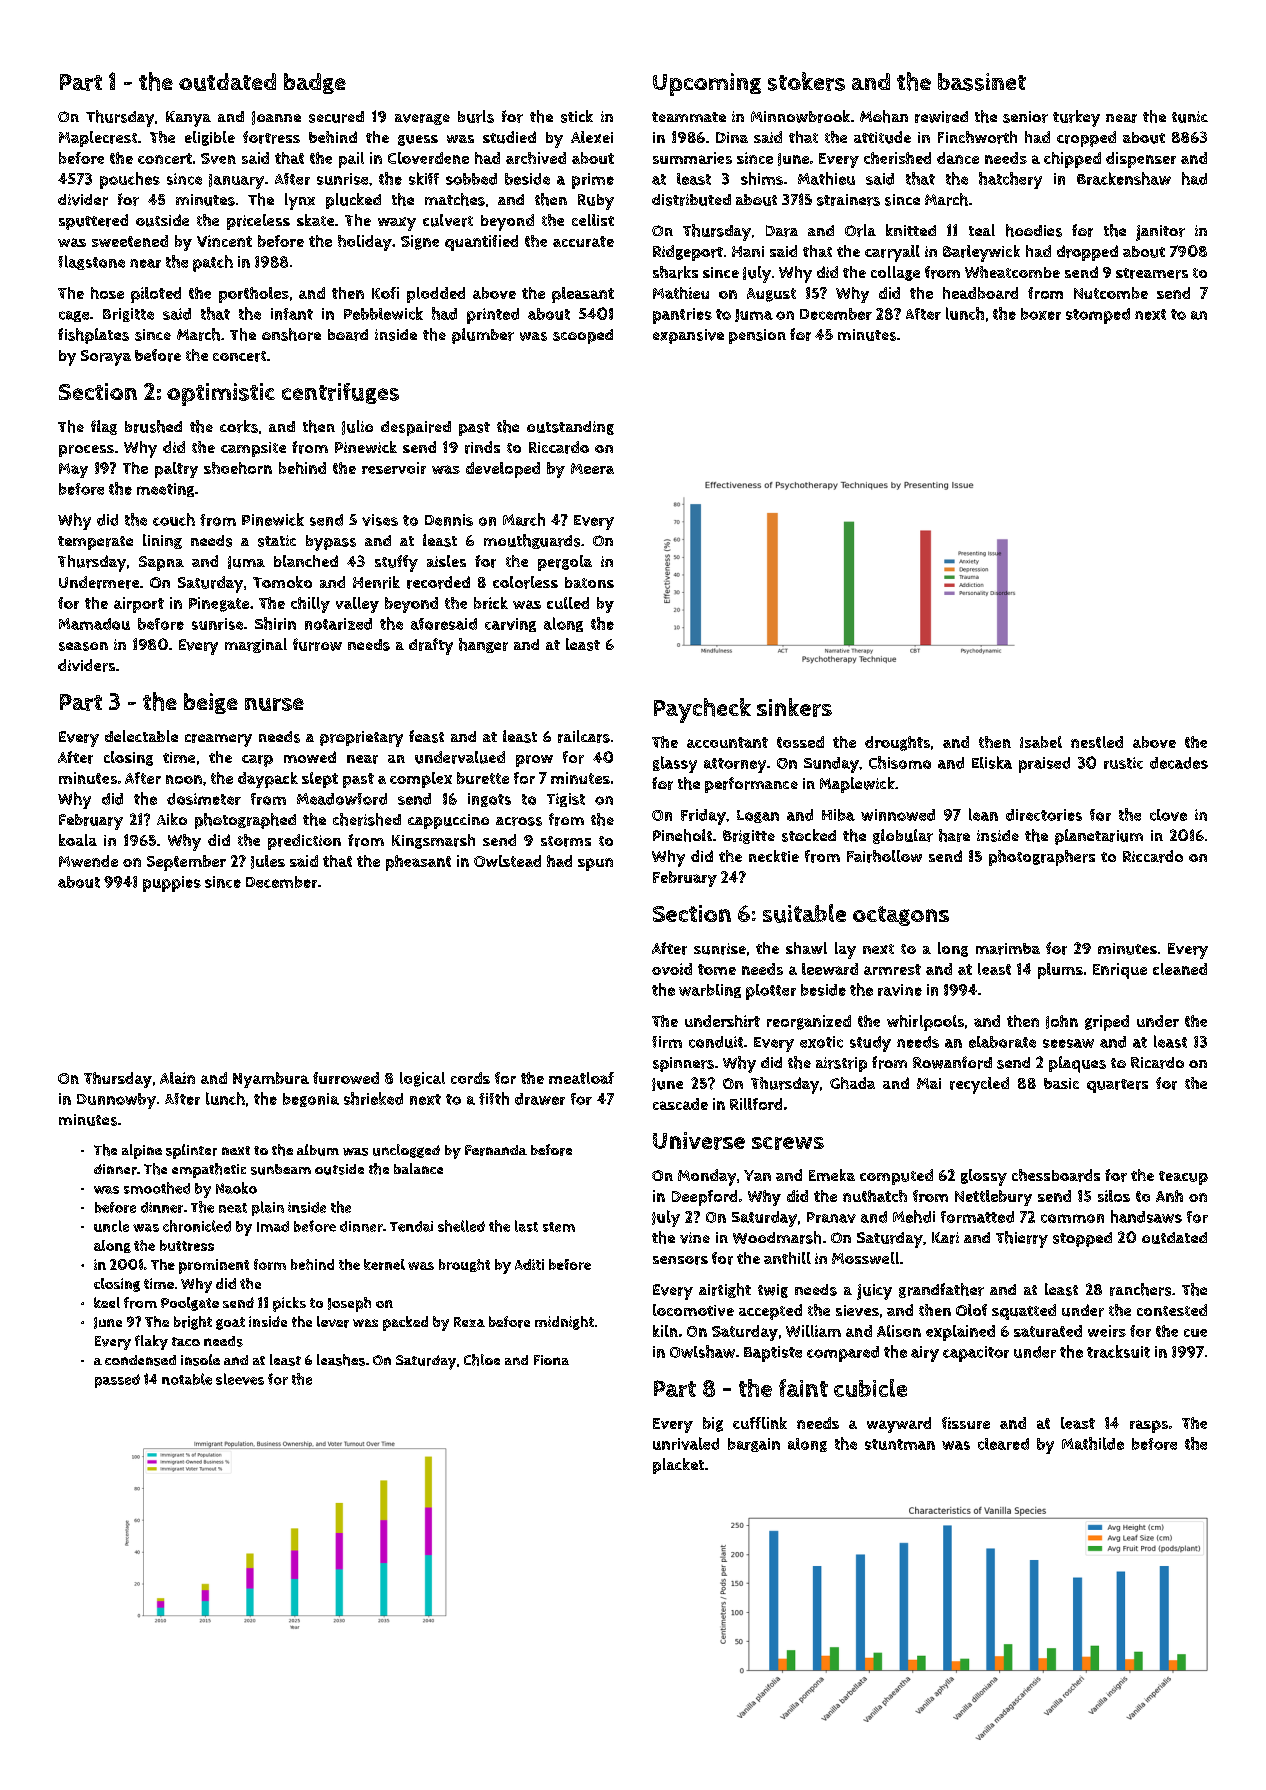  I want to click on pheasant, so click(418, 863).
